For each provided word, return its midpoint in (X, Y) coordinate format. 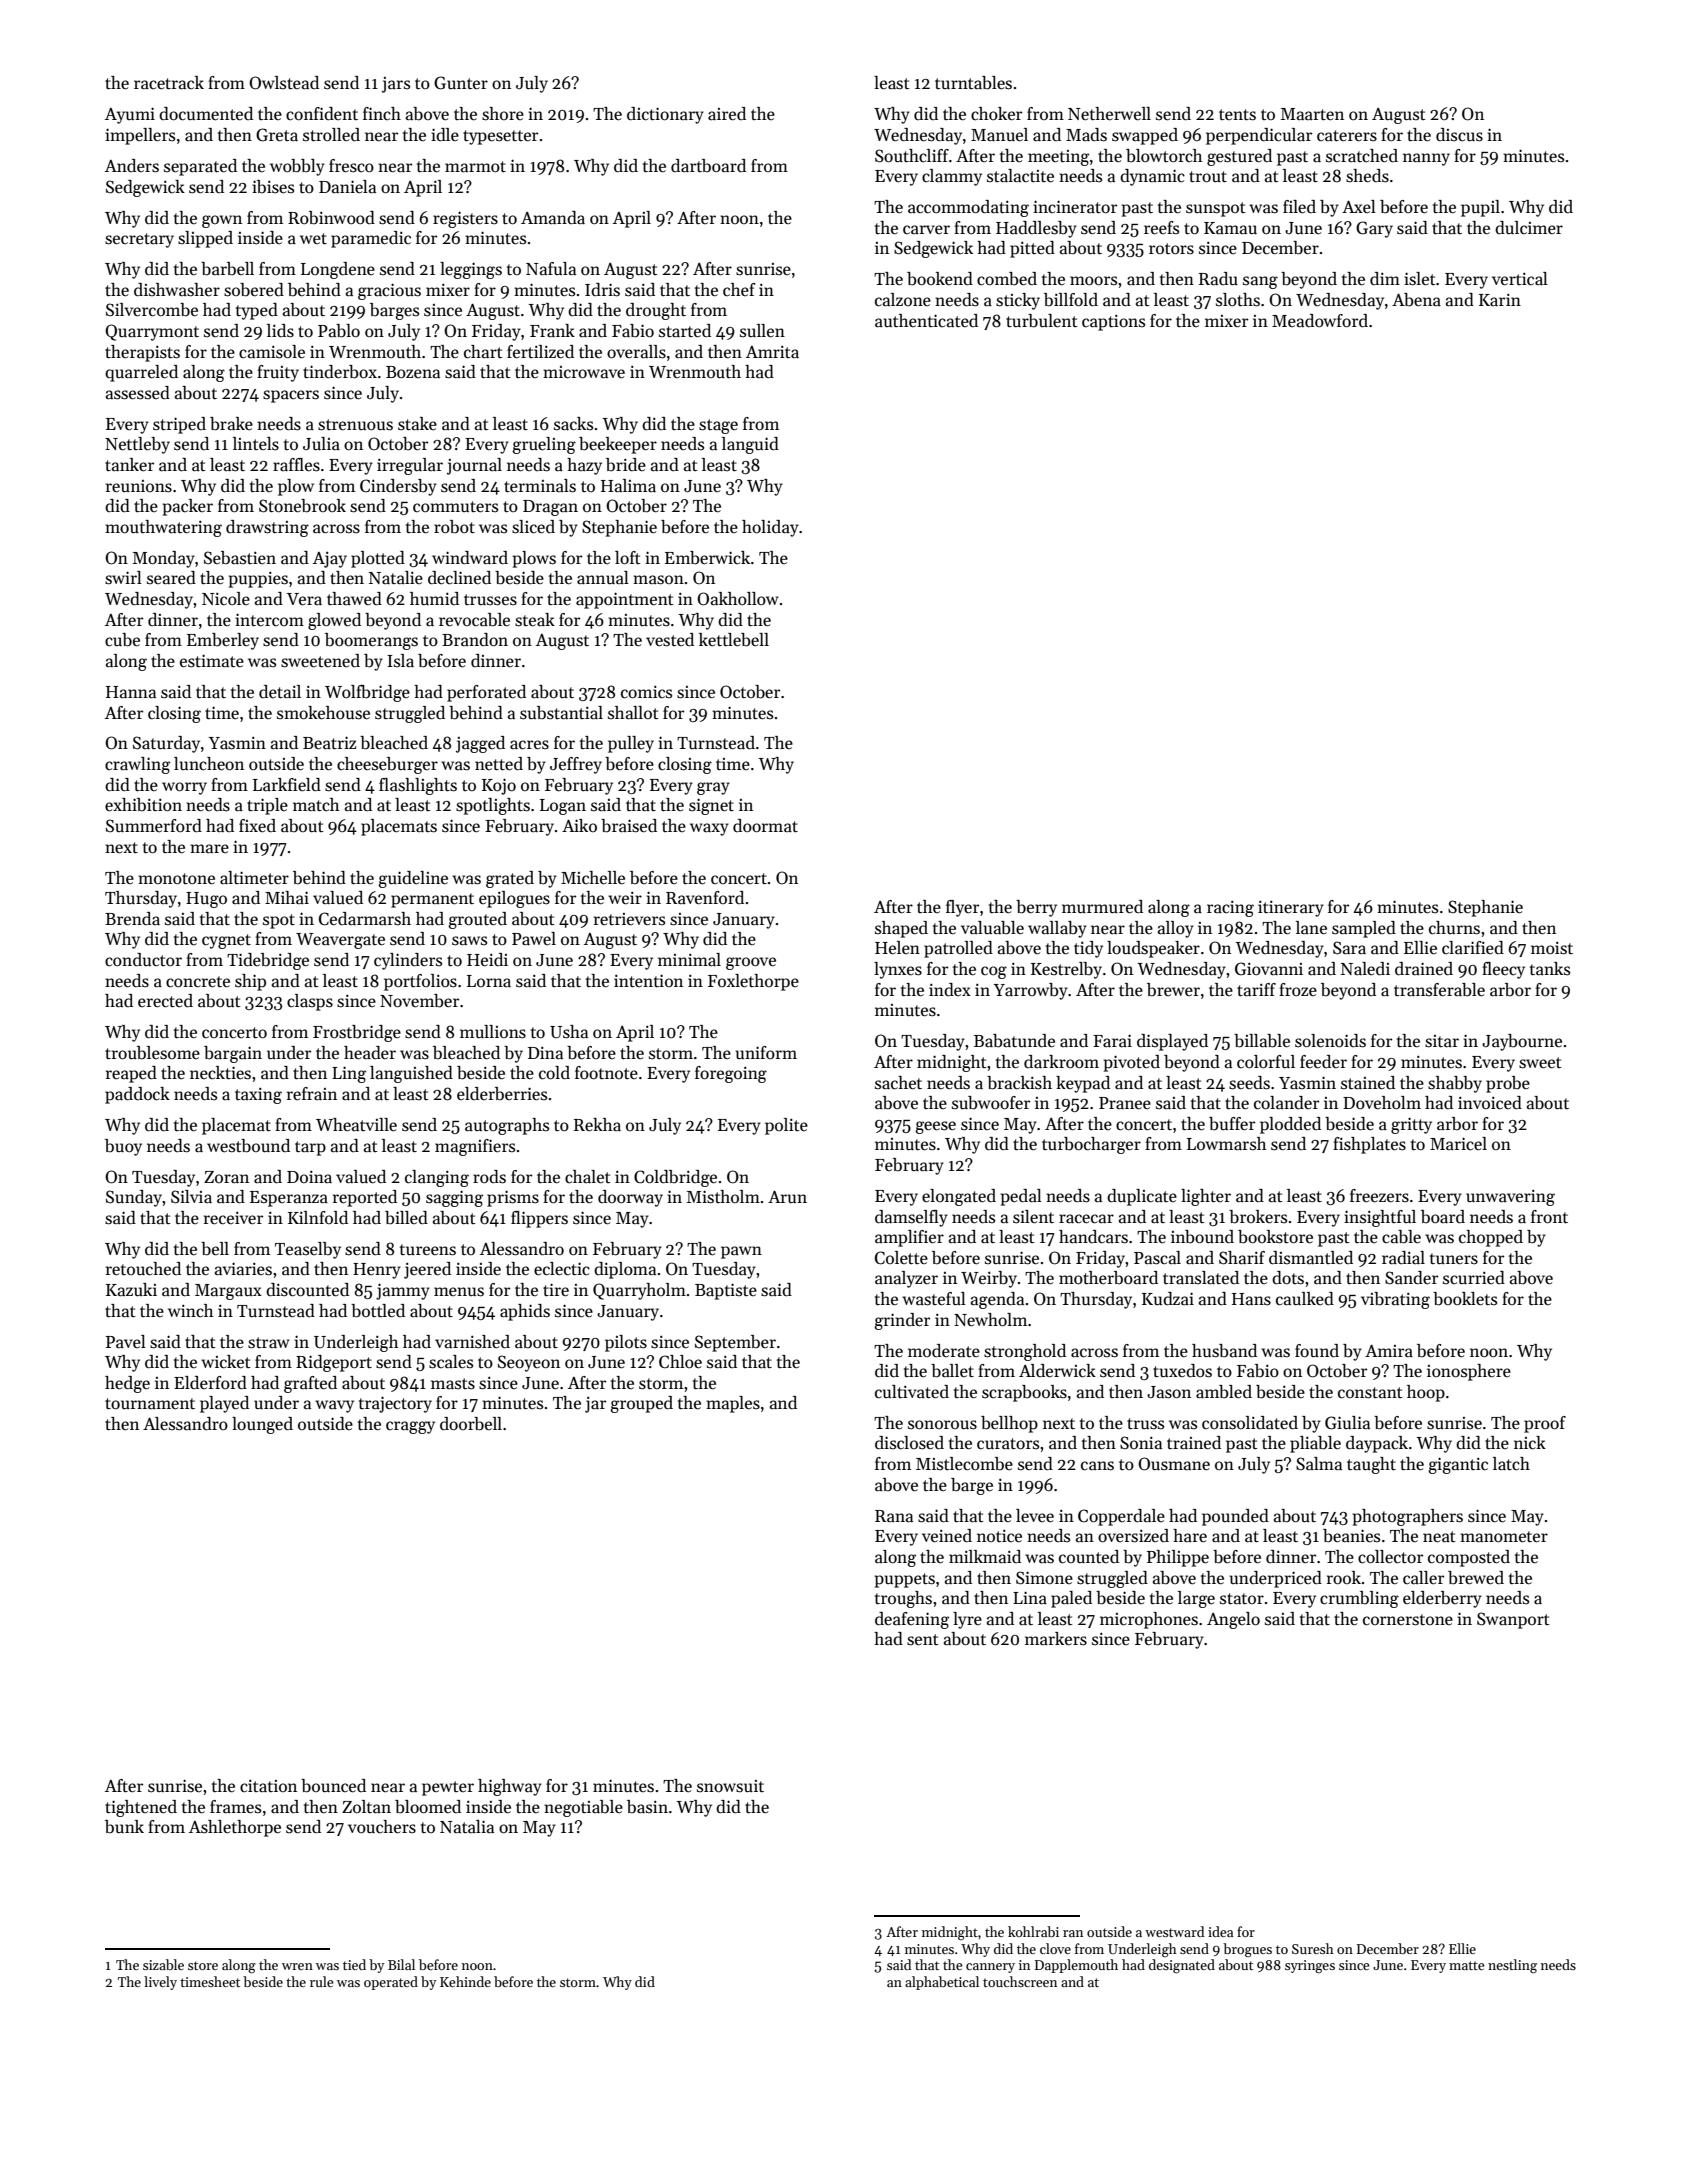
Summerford (154, 826)
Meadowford (1320, 321)
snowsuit (730, 1786)
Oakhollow (738, 599)
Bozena (413, 372)
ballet (952, 1371)
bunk (124, 1826)
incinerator (1075, 207)
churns (1454, 928)
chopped (1491, 1238)
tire (556, 1290)
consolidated (1250, 1423)
